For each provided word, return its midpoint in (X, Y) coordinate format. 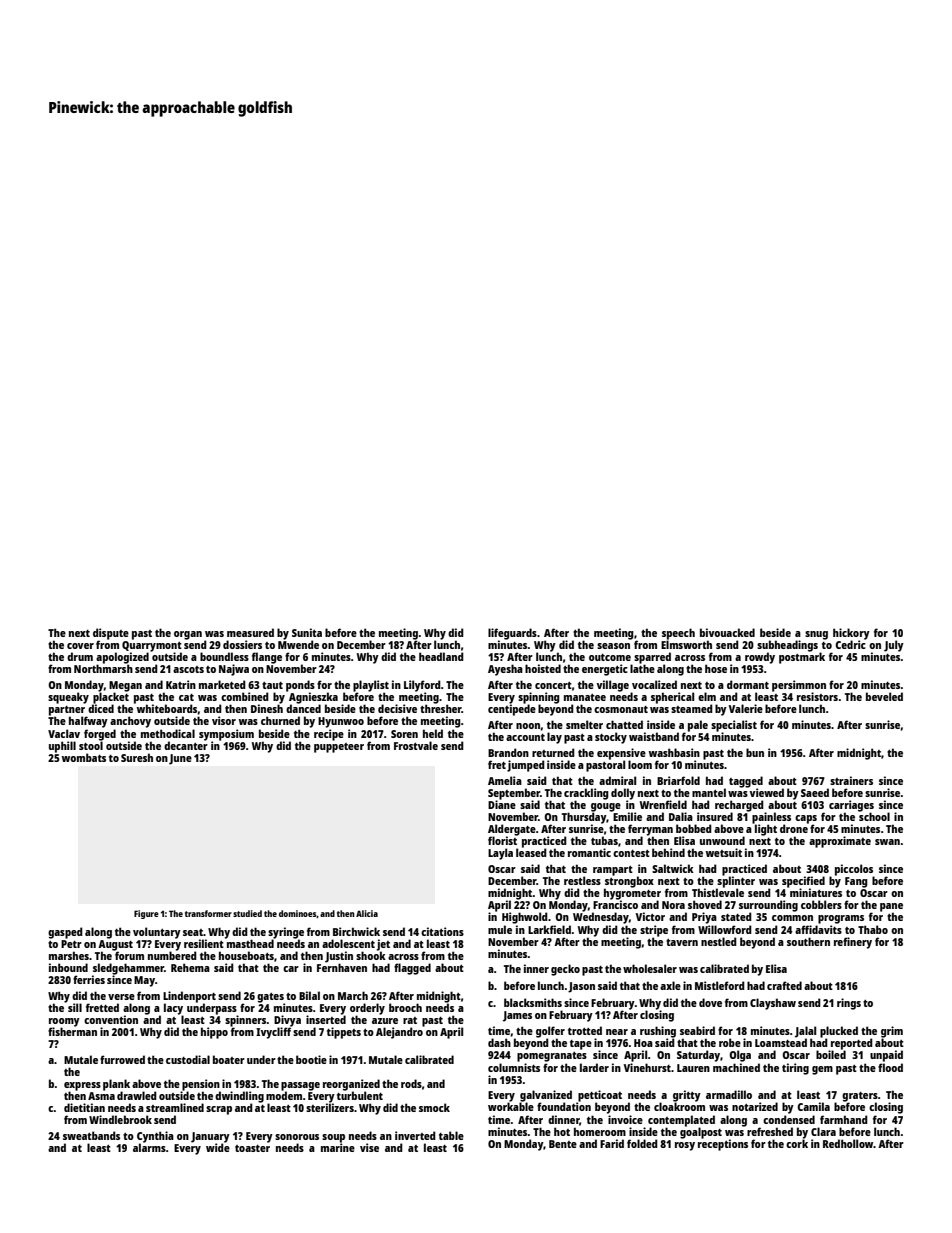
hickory (851, 634)
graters (860, 1097)
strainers (851, 780)
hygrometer (632, 894)
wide (218, 1147)
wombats (84, 757)
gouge (606, 807)
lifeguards (512, 634)
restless (582, 880)
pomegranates (552, 1057)
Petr (71, 944)
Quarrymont (152, 646)
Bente (563, 1144)
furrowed (122, 1059)
